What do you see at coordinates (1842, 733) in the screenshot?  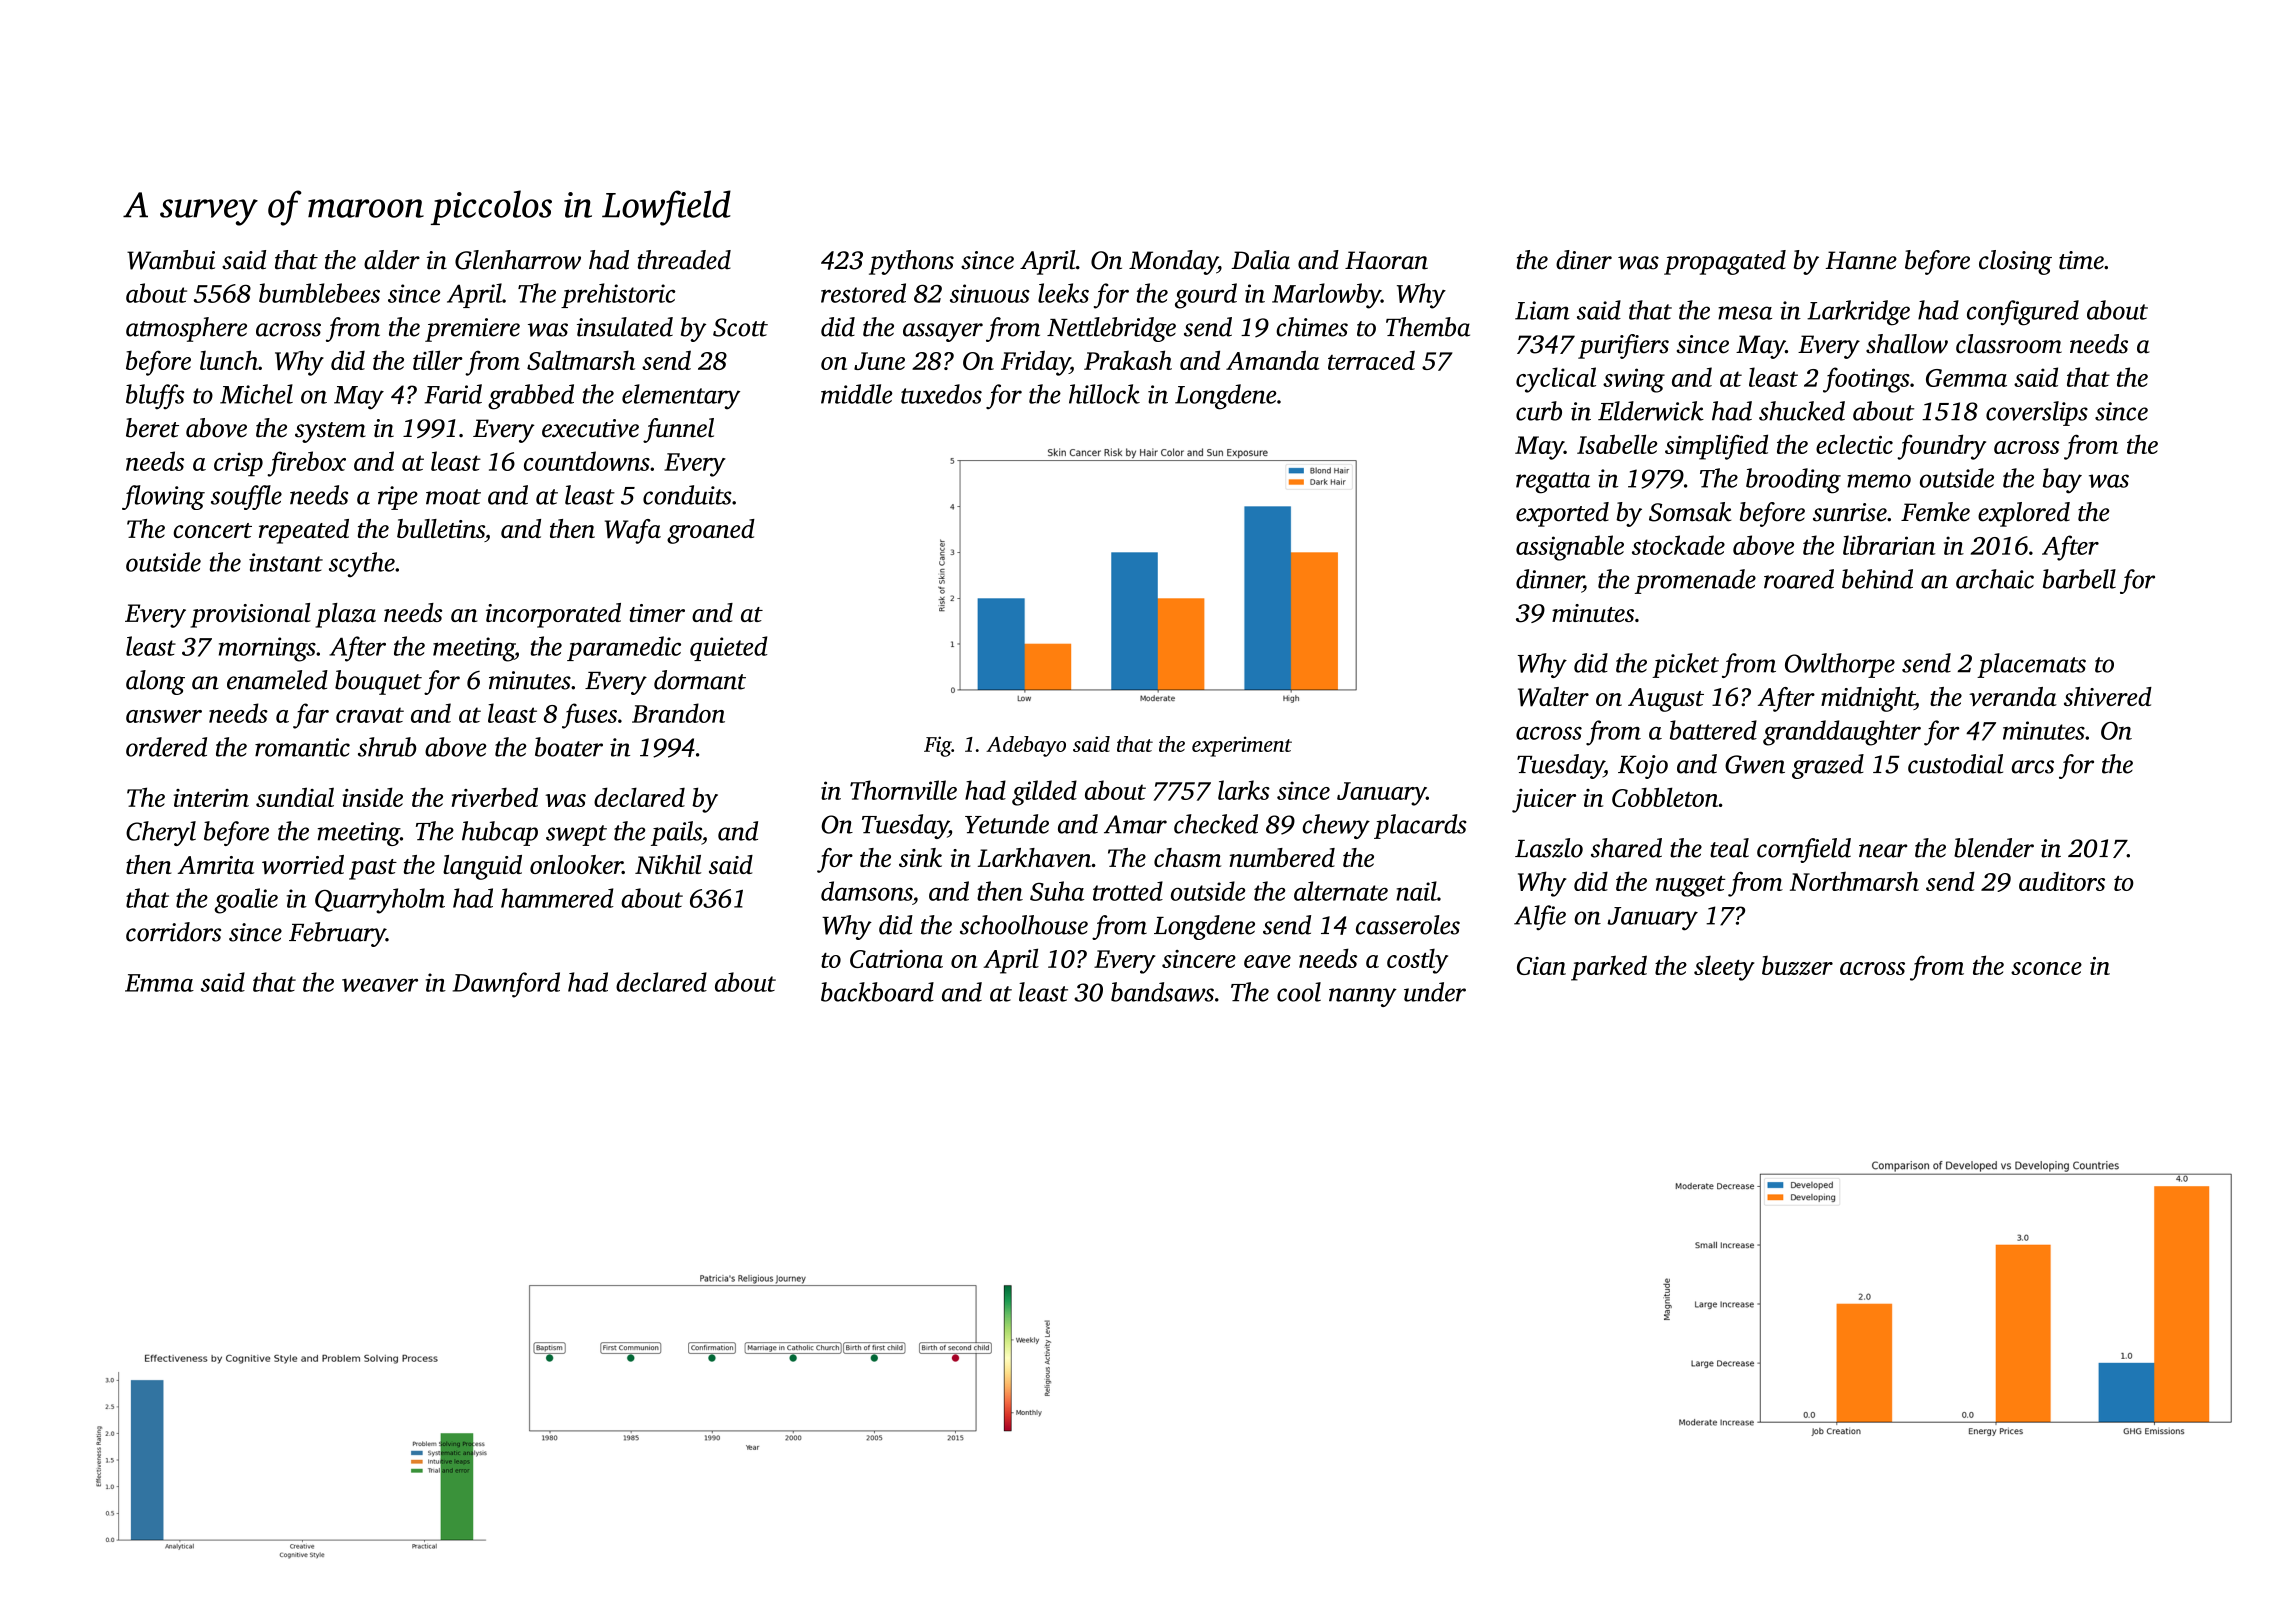 I see `granddaughter` at bounding box center [1842, 733].
